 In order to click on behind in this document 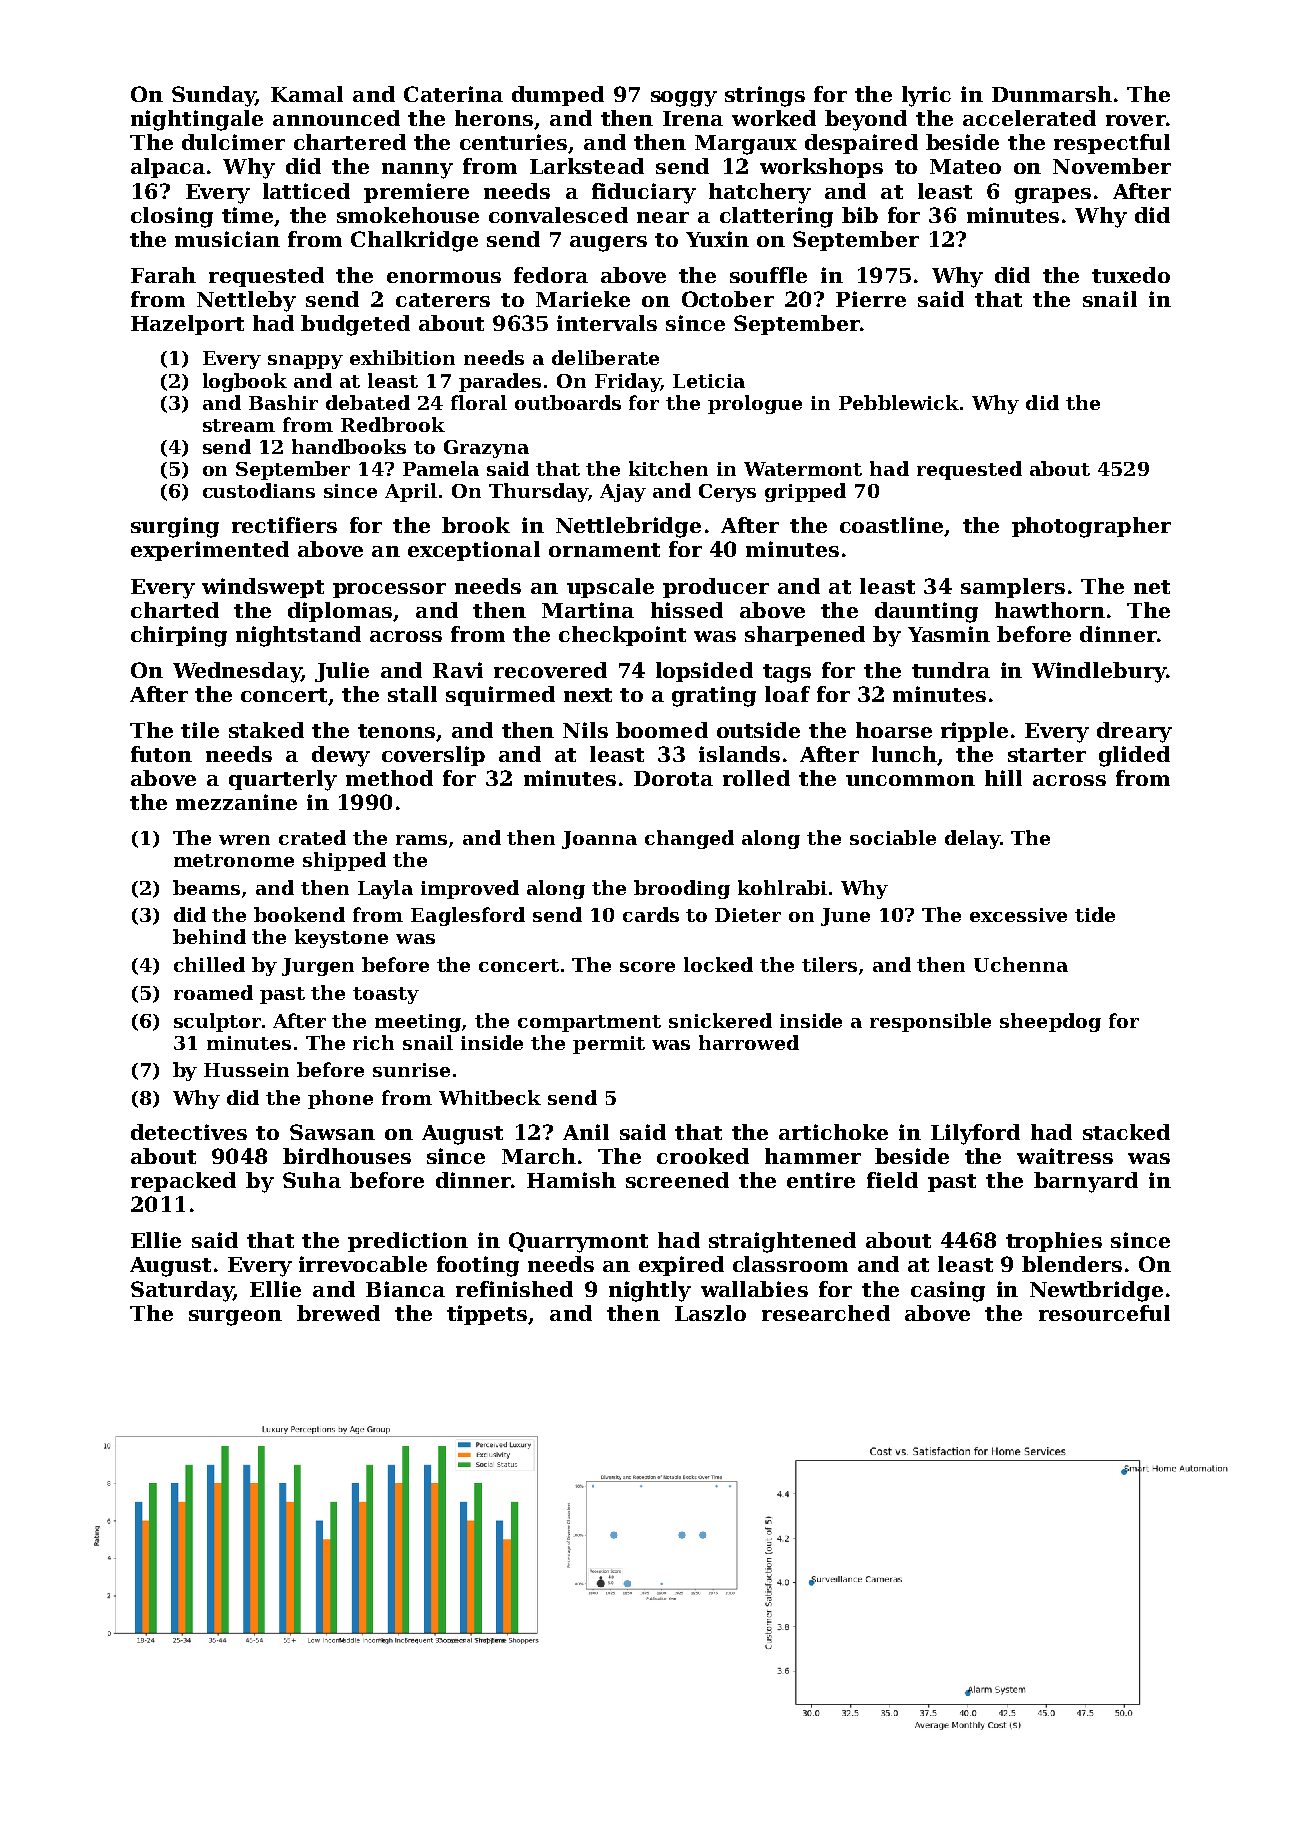, I will do `click(209, 936)`.
